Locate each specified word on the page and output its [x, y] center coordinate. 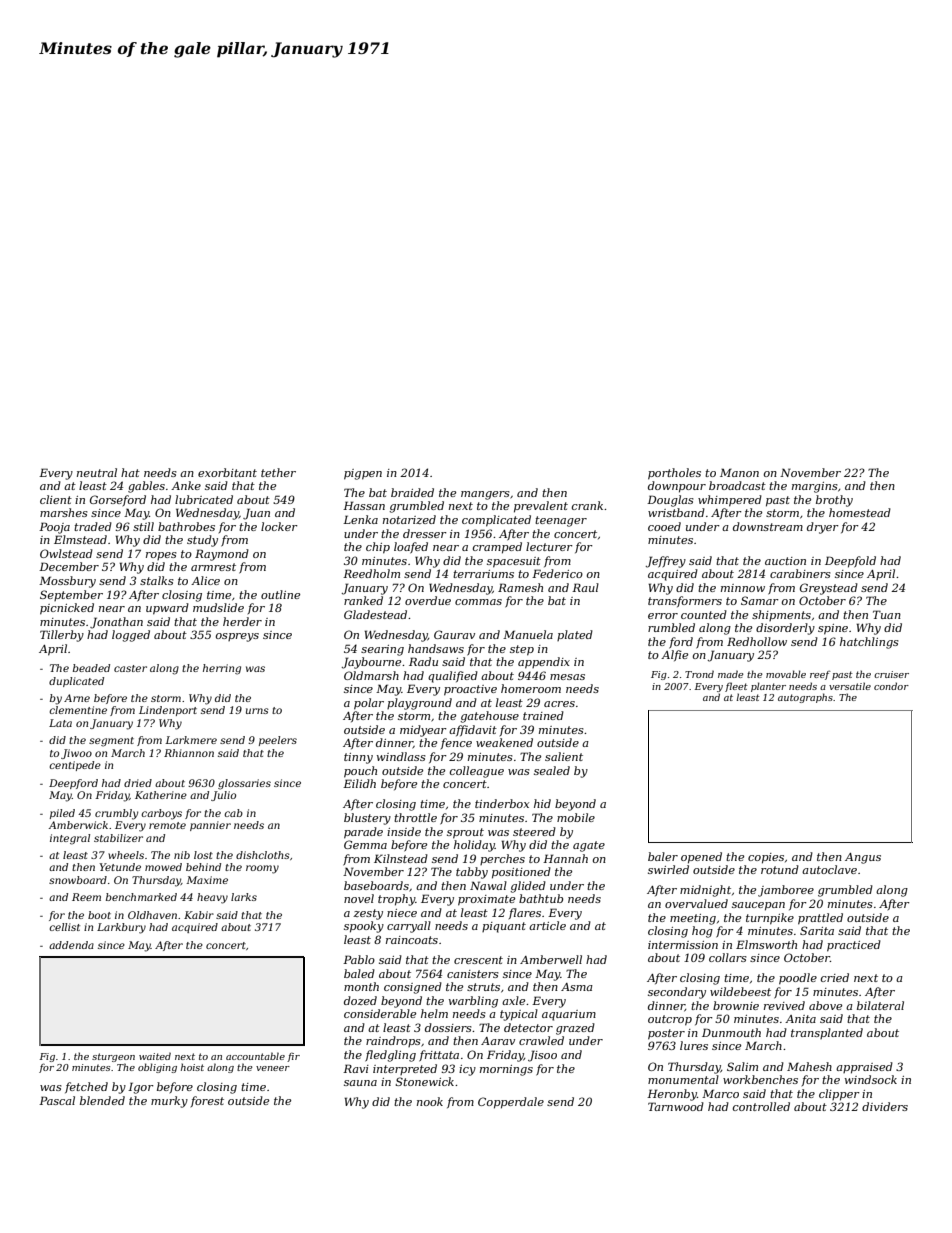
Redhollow [757, 641]
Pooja [54, 528]
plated [575, 635]
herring [222, 669]
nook [430, 1101]
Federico [557, 573]
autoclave [829, 869]
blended [102, 1100]
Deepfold [850, 562]
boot [99, 915]
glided [528, 887]
